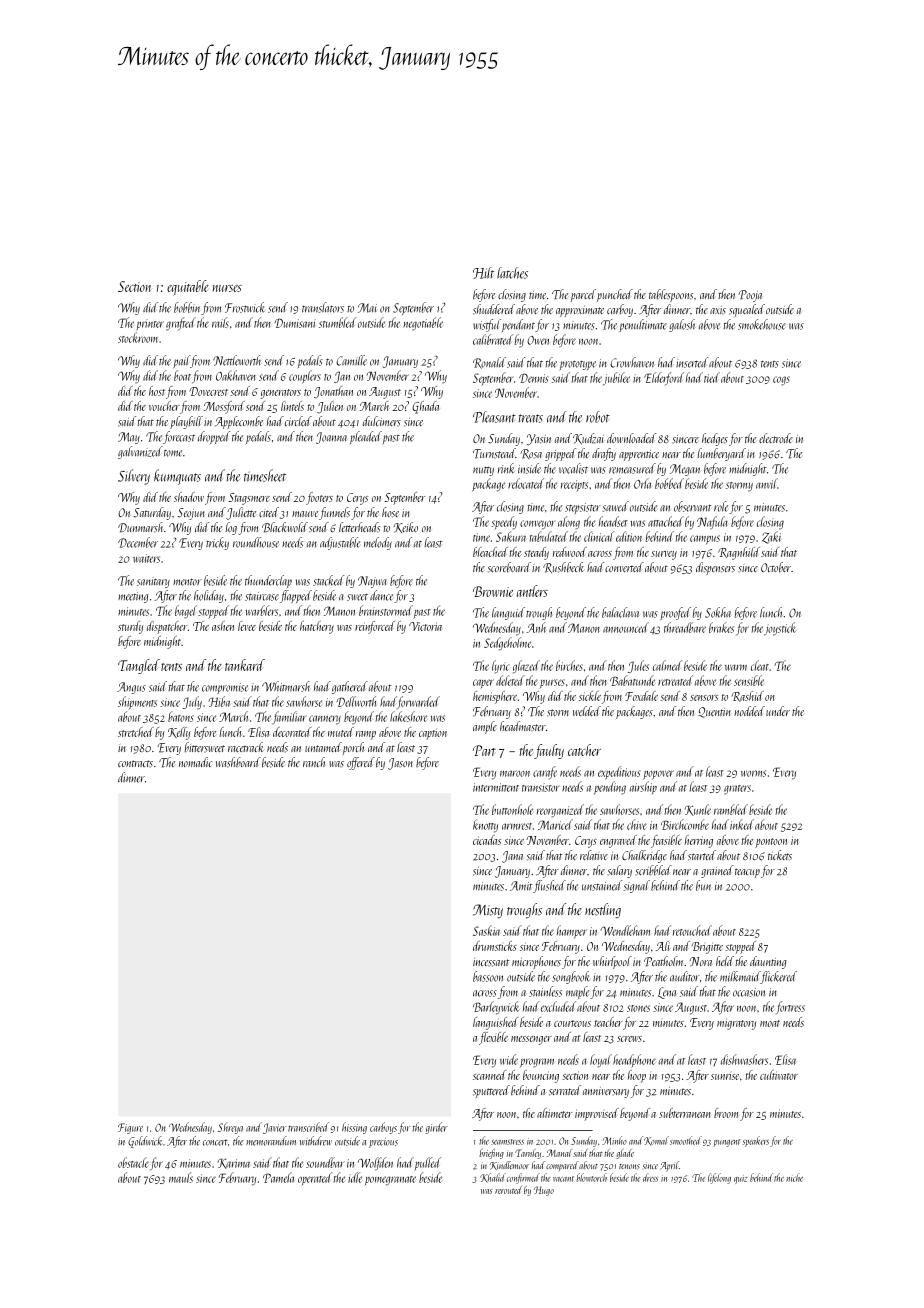  Describe the element at coordinates (390, 1181) in the screenshot. I see `pomegranate` at that location.
